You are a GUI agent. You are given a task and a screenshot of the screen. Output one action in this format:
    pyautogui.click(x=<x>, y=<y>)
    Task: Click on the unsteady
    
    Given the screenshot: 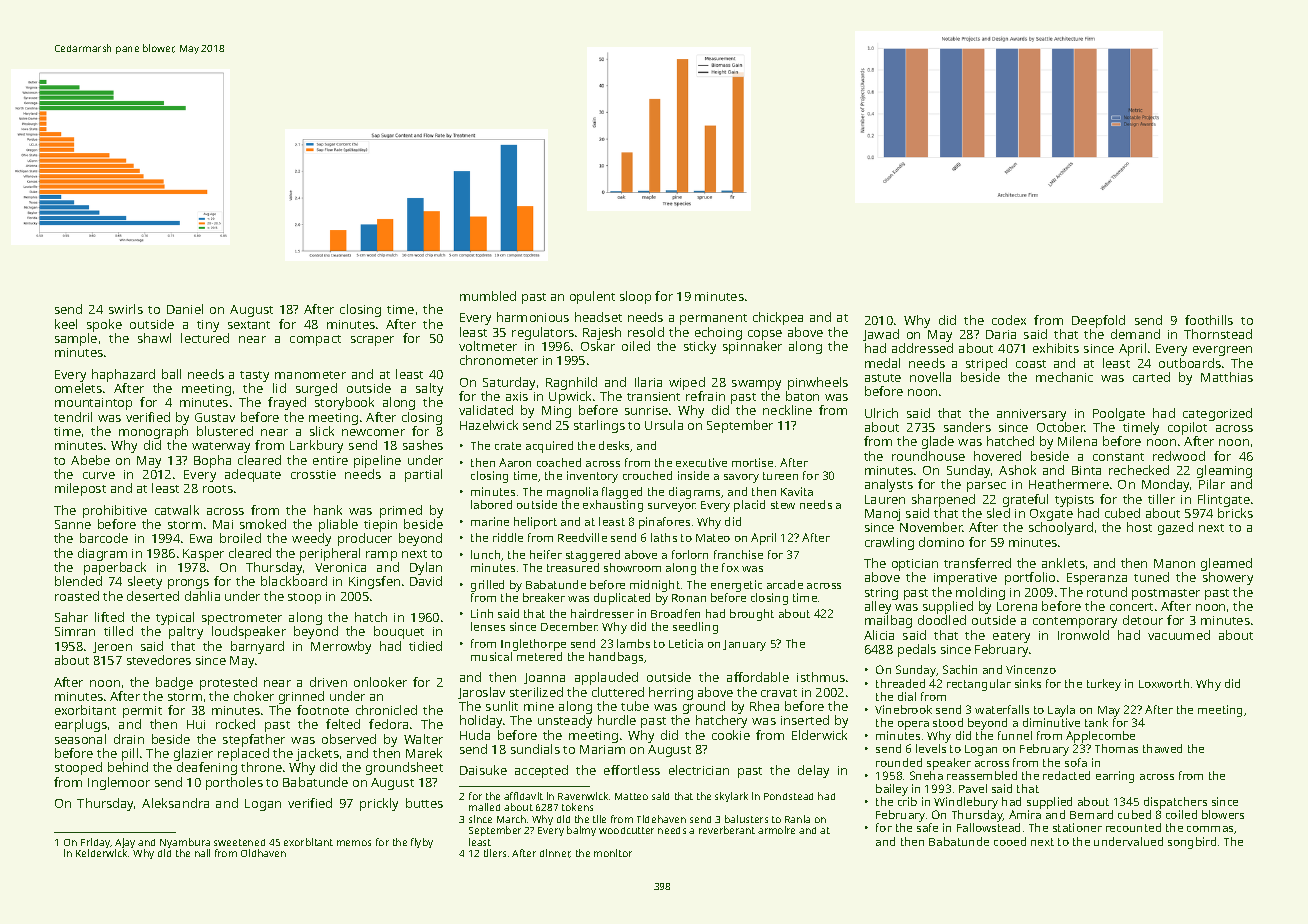 What is the action you would take?
    pyautogui.click(x=565, y=721)
